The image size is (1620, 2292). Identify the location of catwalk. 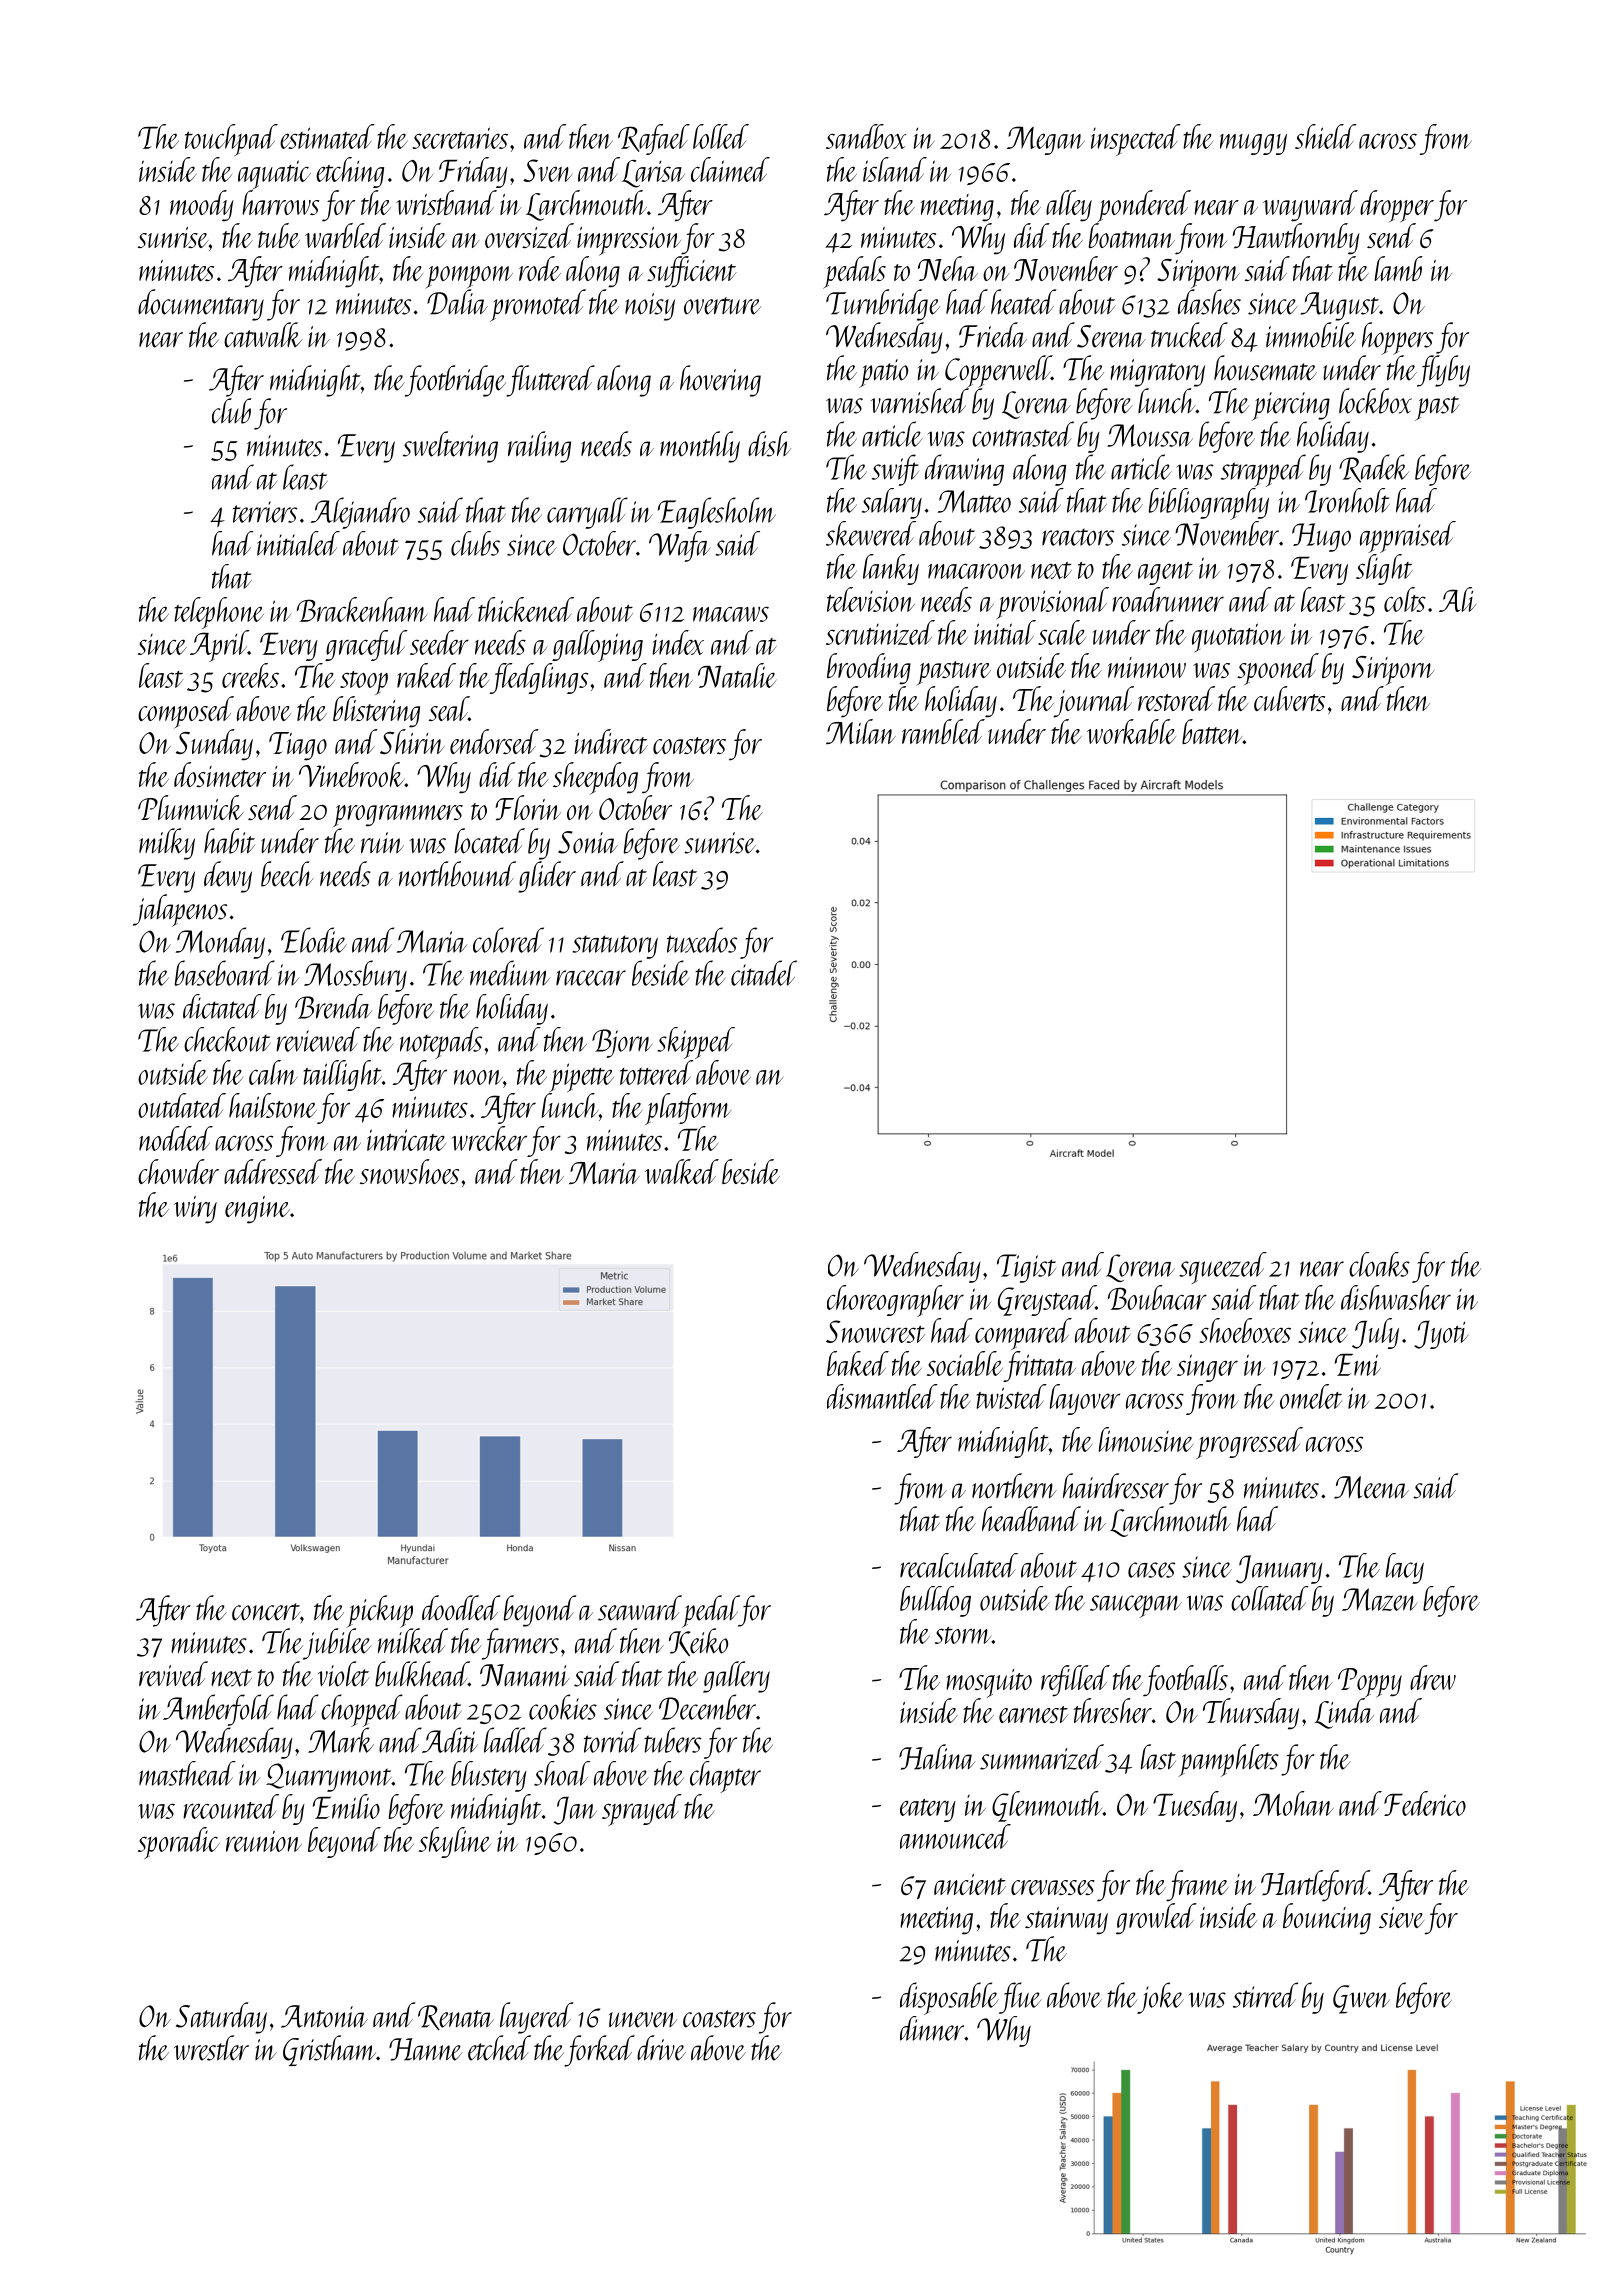
(263, 335).
